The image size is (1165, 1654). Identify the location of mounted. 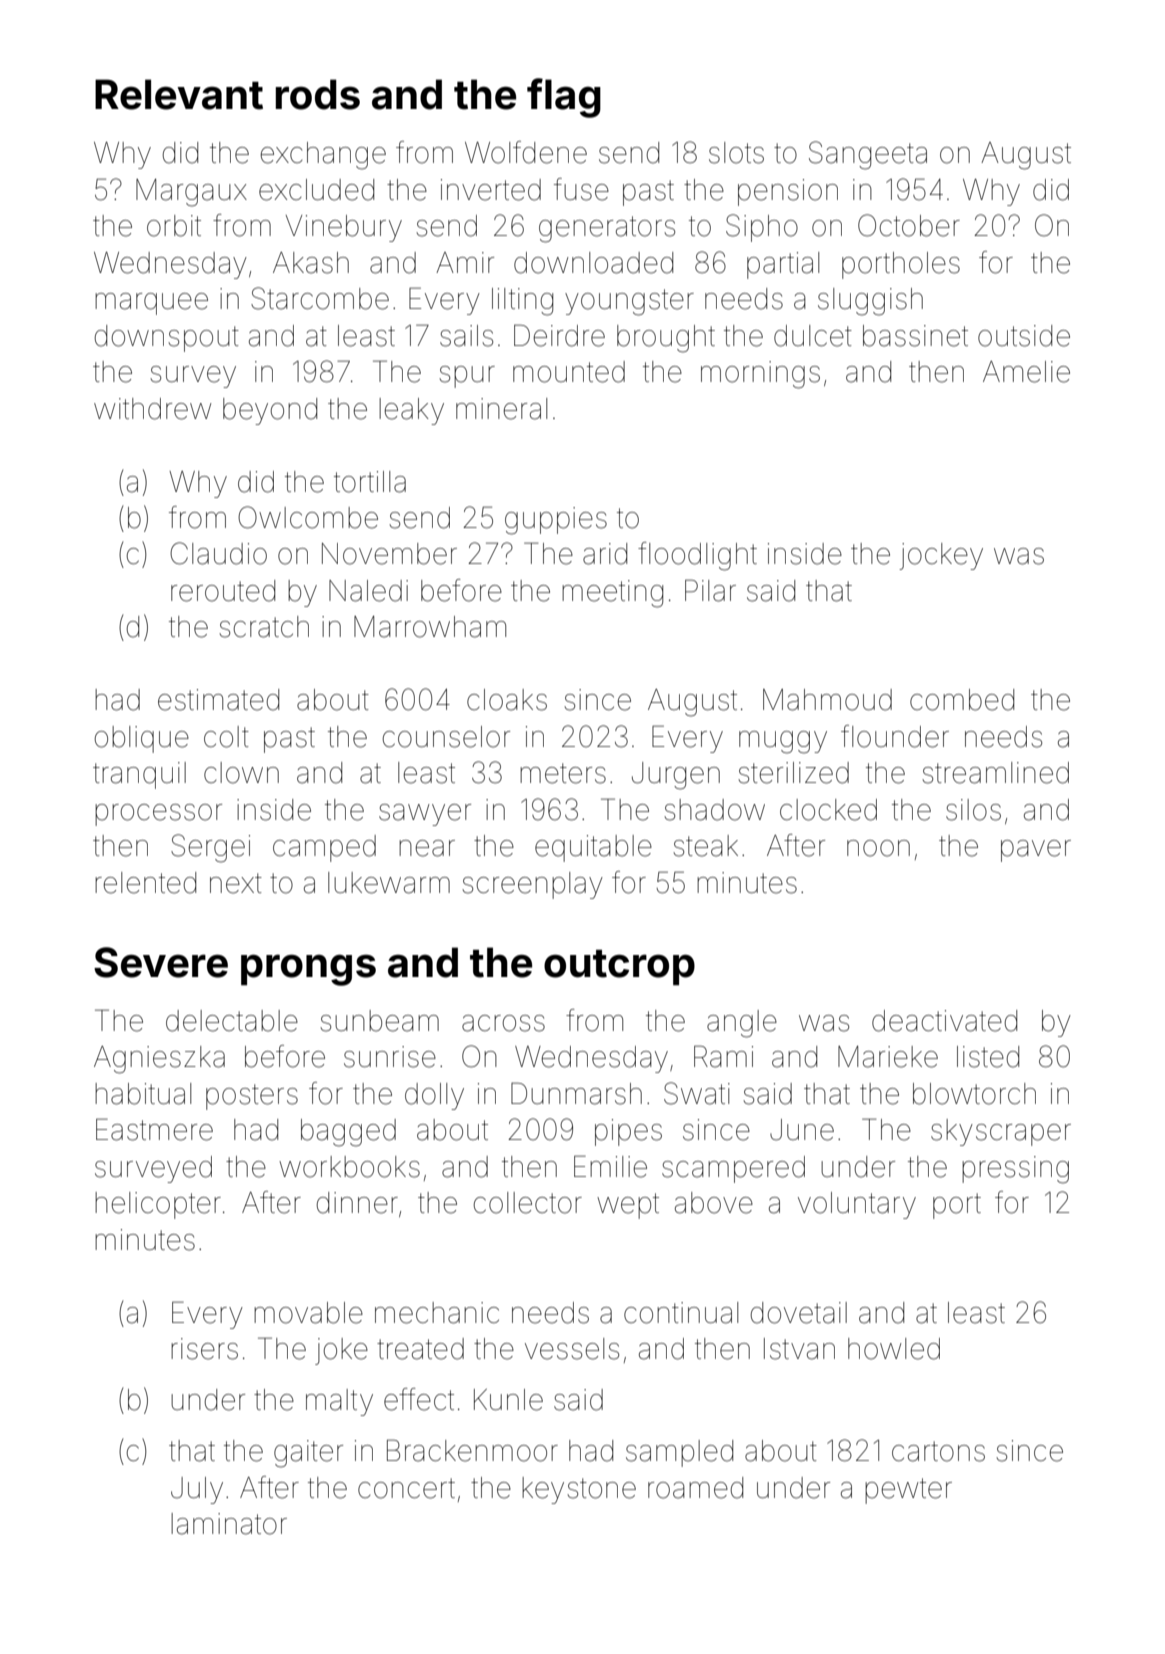
(569, 372).
